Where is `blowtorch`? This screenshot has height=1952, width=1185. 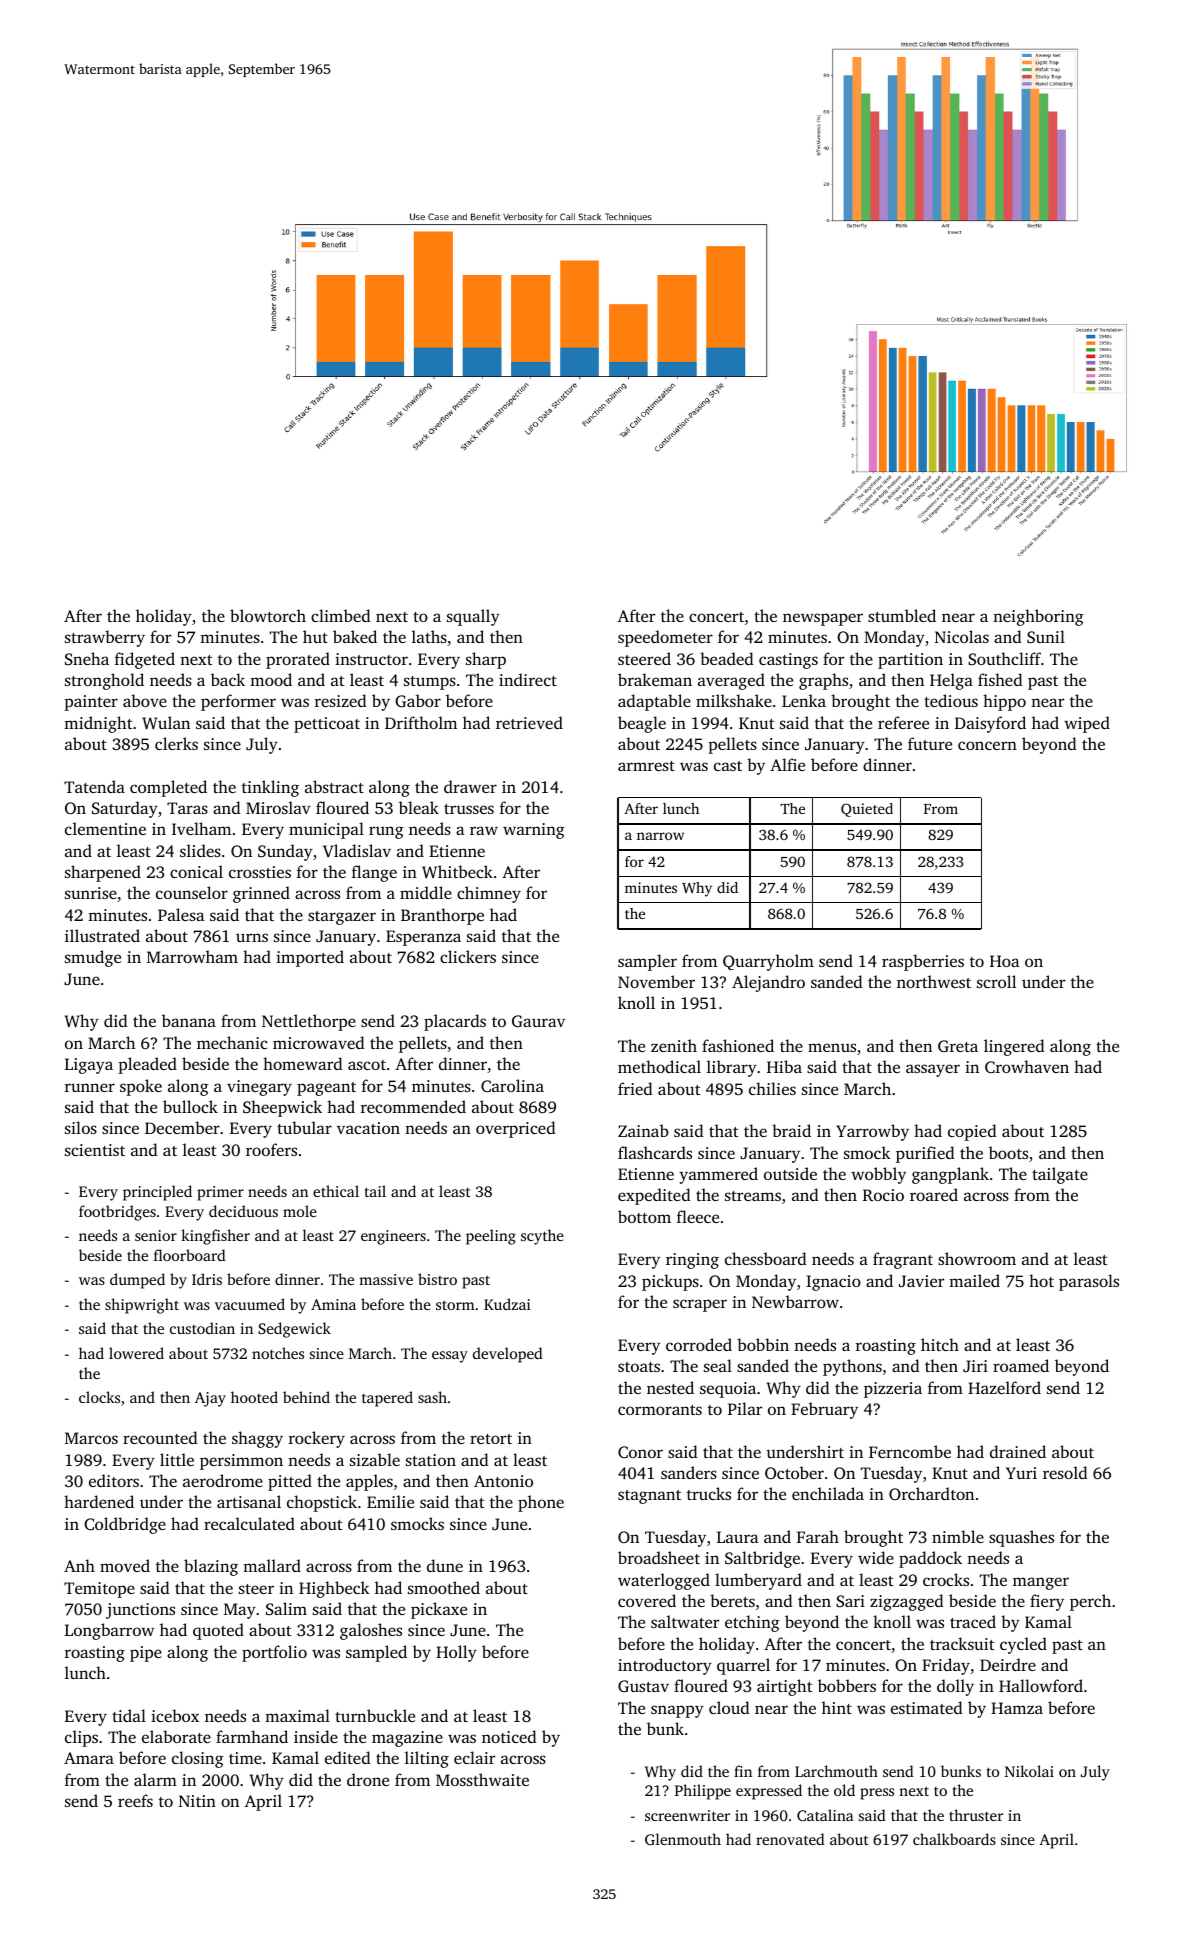
blowtorch is located at coordinates (268, 615).
